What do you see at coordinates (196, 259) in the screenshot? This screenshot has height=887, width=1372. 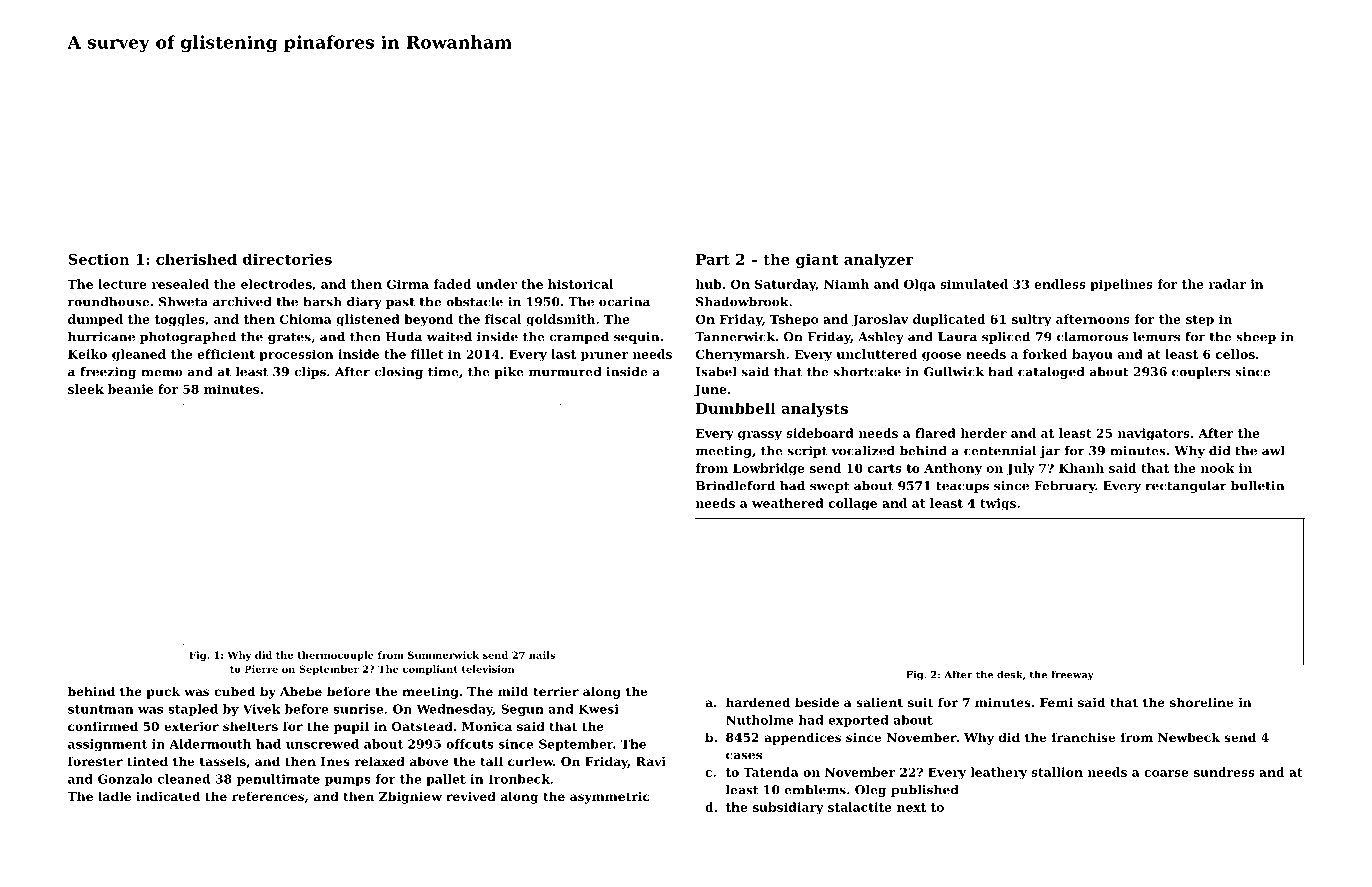 I see `cherished` at bounding box center [196, 259].
